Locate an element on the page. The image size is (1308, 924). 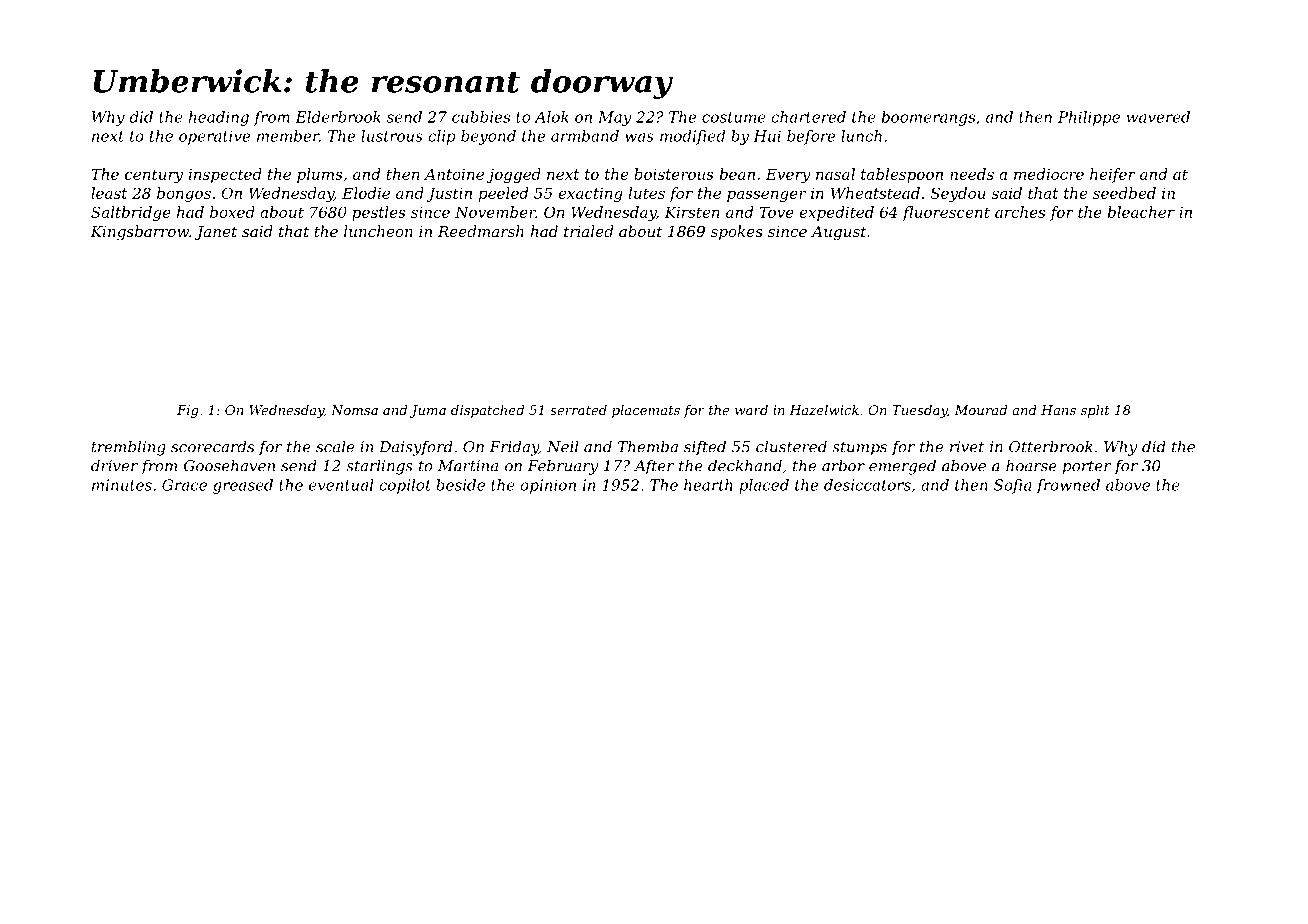
August is located at coordinates (838, 233).
